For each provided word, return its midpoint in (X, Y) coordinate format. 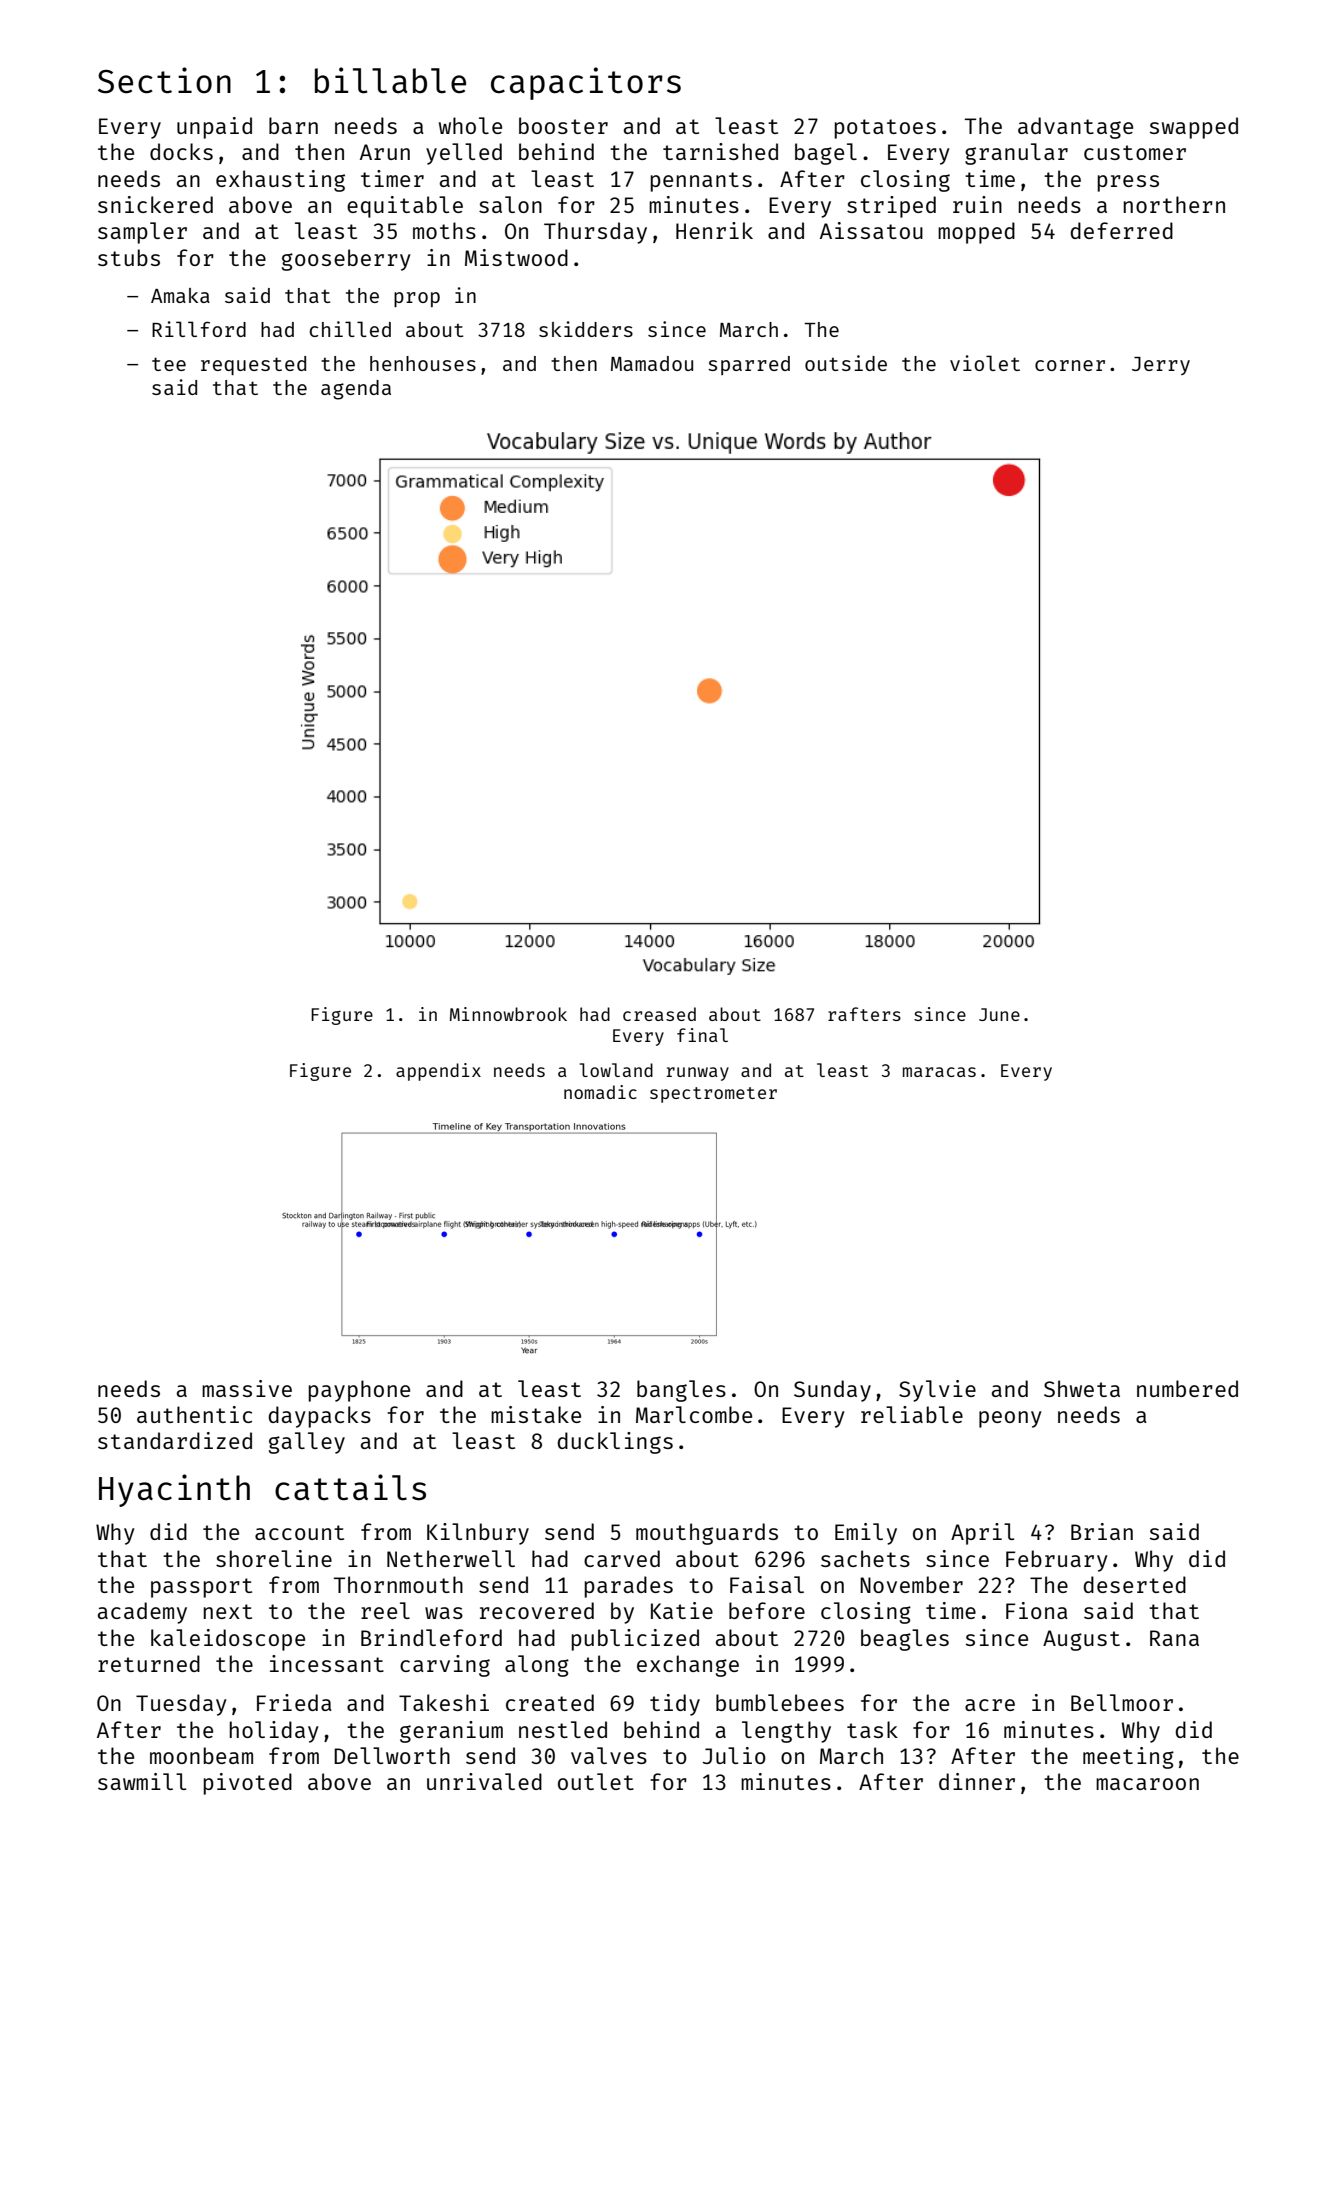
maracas (939, 1072)
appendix (438, 1072)
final (702, 1035)
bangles (681, 1391)
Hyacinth (174, 1490)
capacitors (586, 83)
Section (164, 80)
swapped (1194, 128)
